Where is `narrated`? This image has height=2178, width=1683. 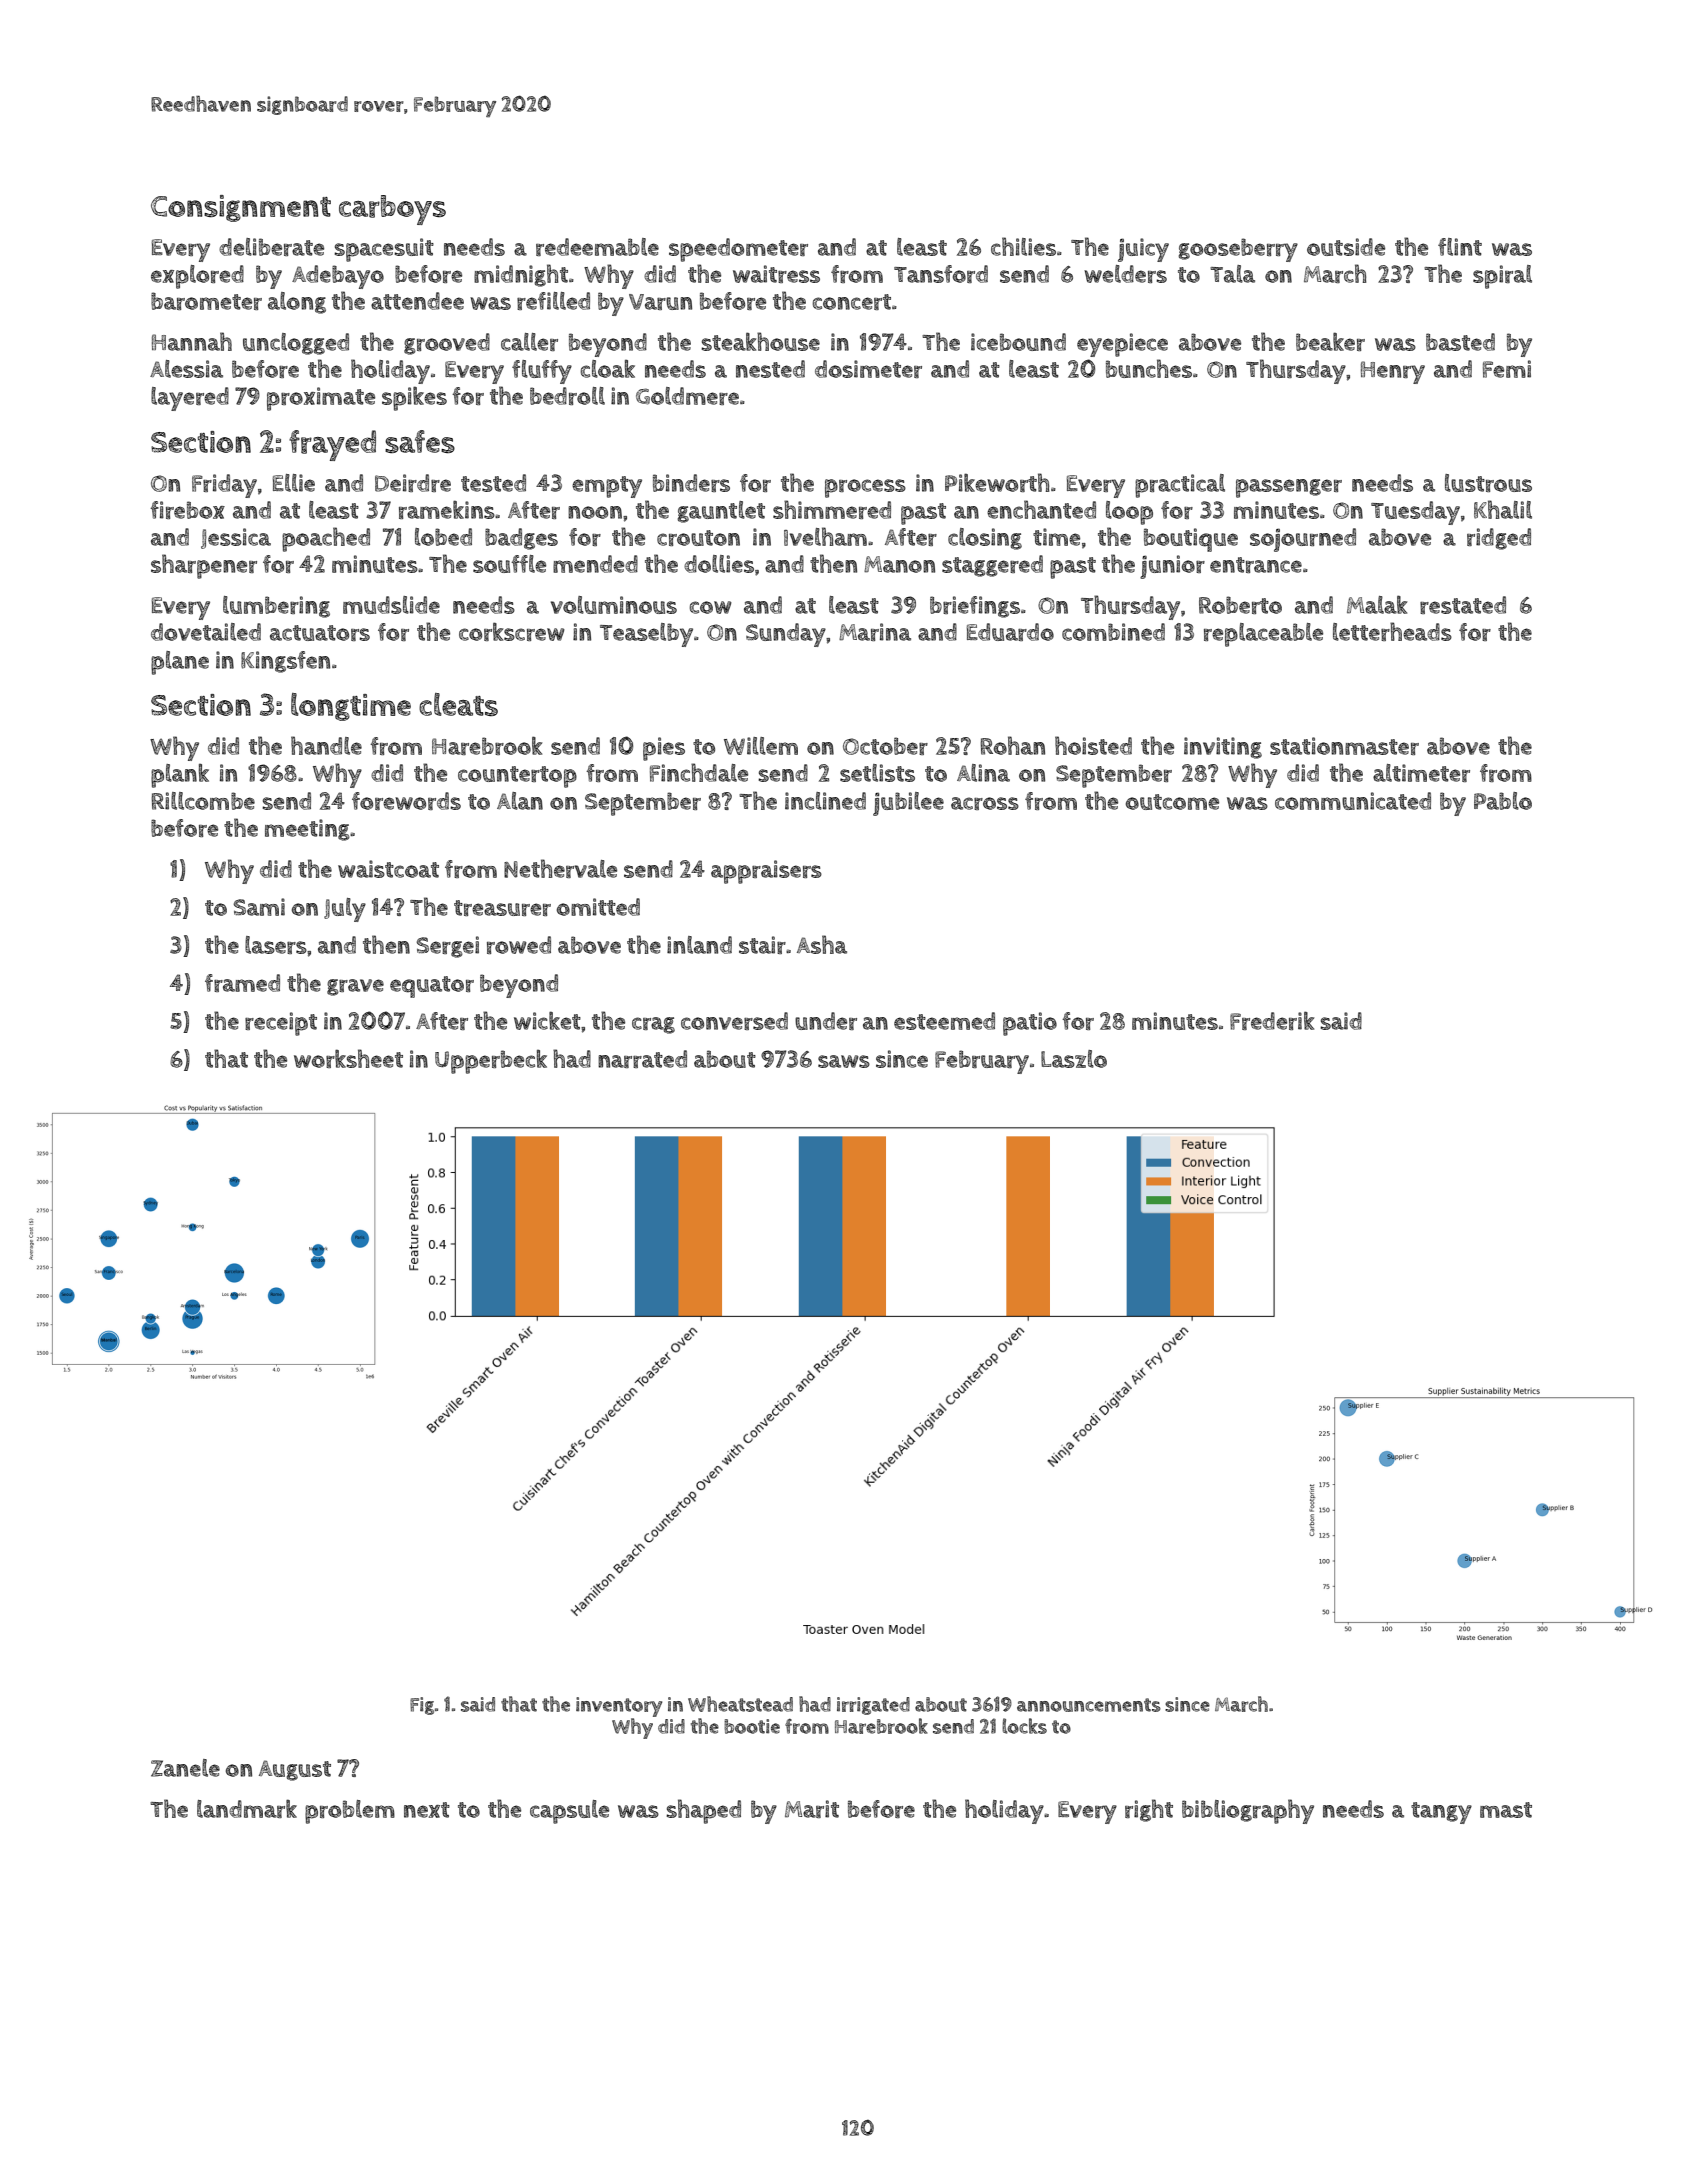
narrated is located at coordinates (642, 1059).
